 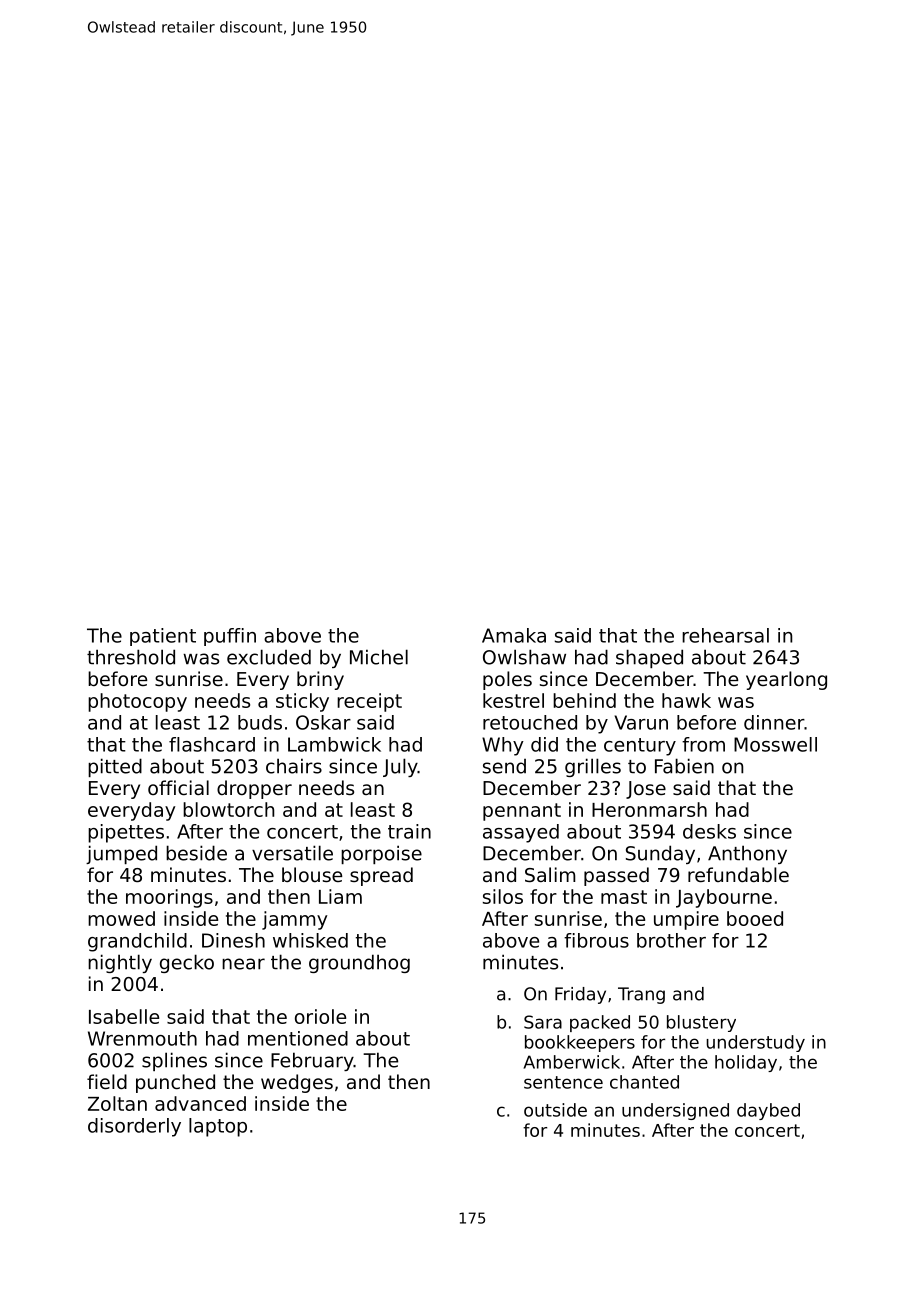 I want to click on July, so click(x=400, y=767).
